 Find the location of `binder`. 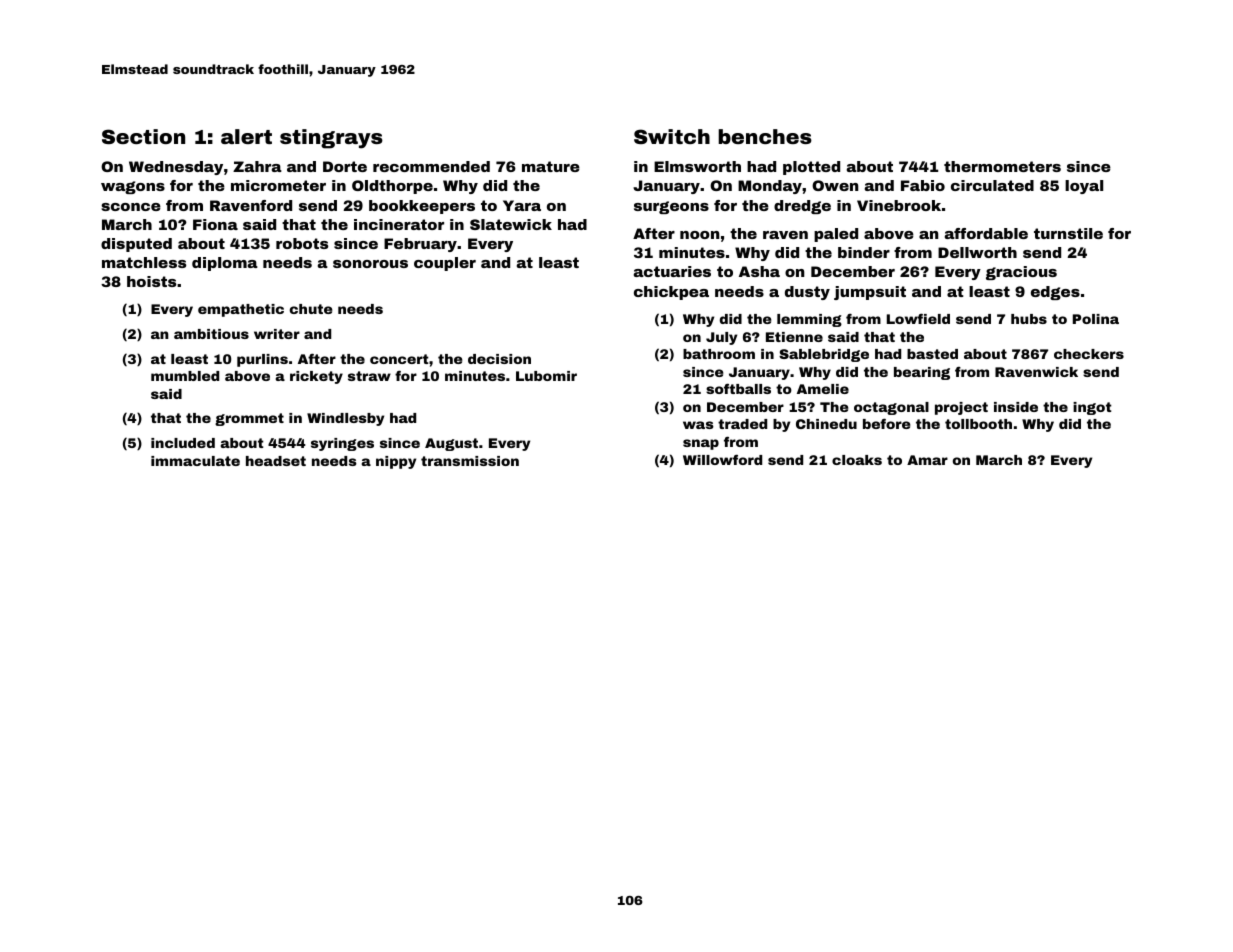

binder is located at coordinates (864, 252).
